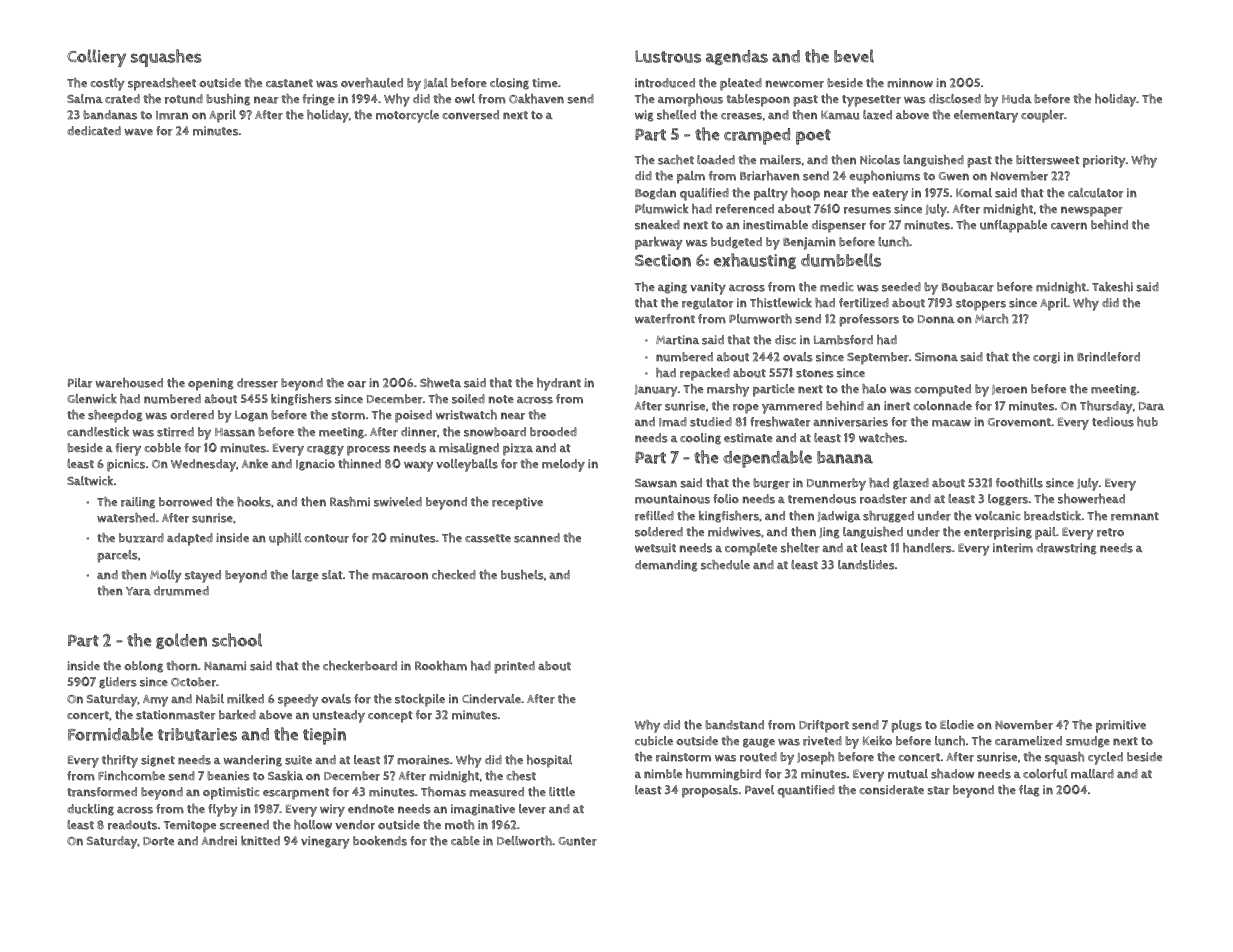 This document has height=952, width=1233. Describe the element at coordinates (326, 538) in the document. I see `contour` at that location.
